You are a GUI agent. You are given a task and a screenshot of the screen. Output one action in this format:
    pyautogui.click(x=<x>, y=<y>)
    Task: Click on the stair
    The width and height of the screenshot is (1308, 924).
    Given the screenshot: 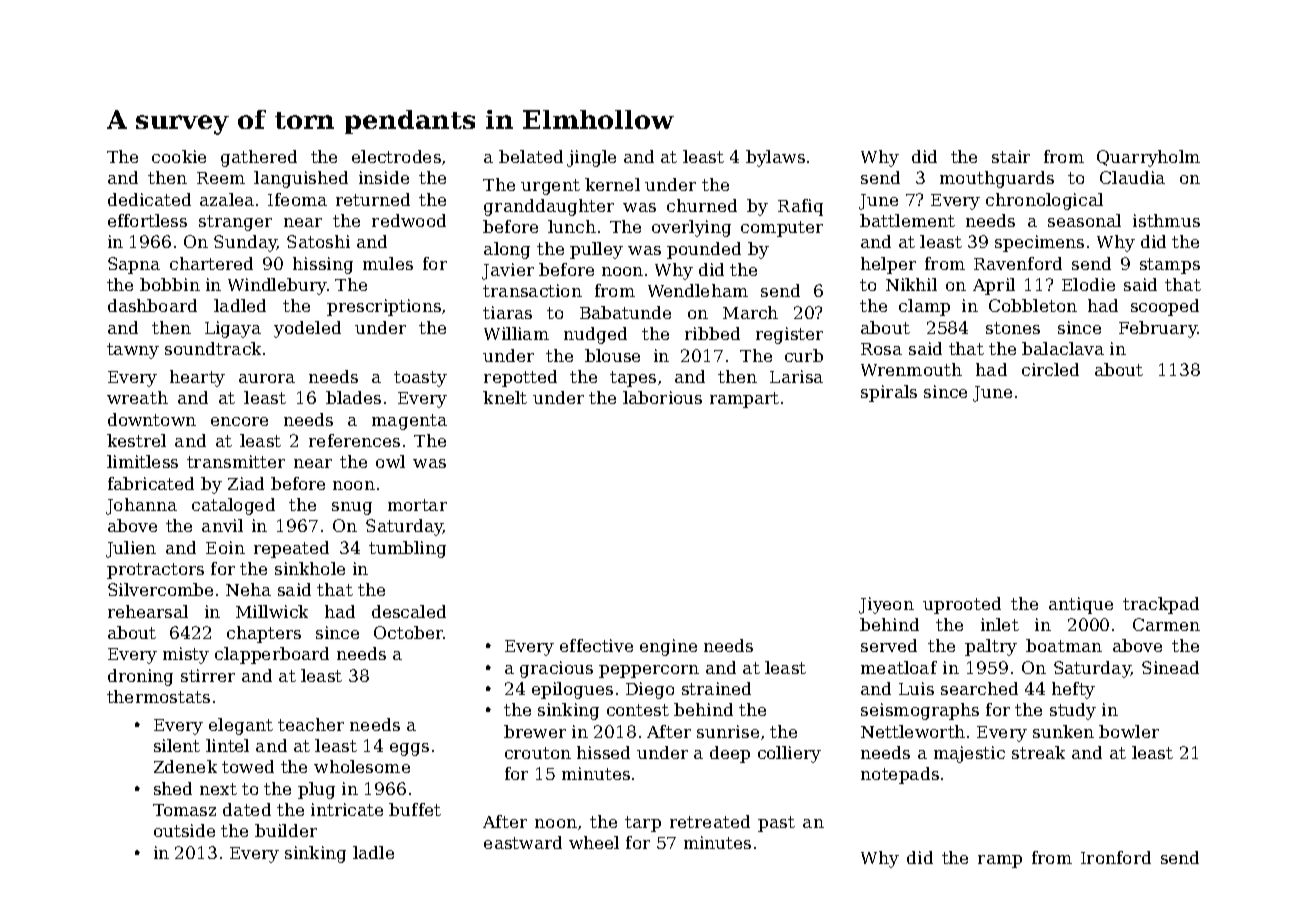 What is the action you would take?
    pyautogui.click(x=1011, y=156)
